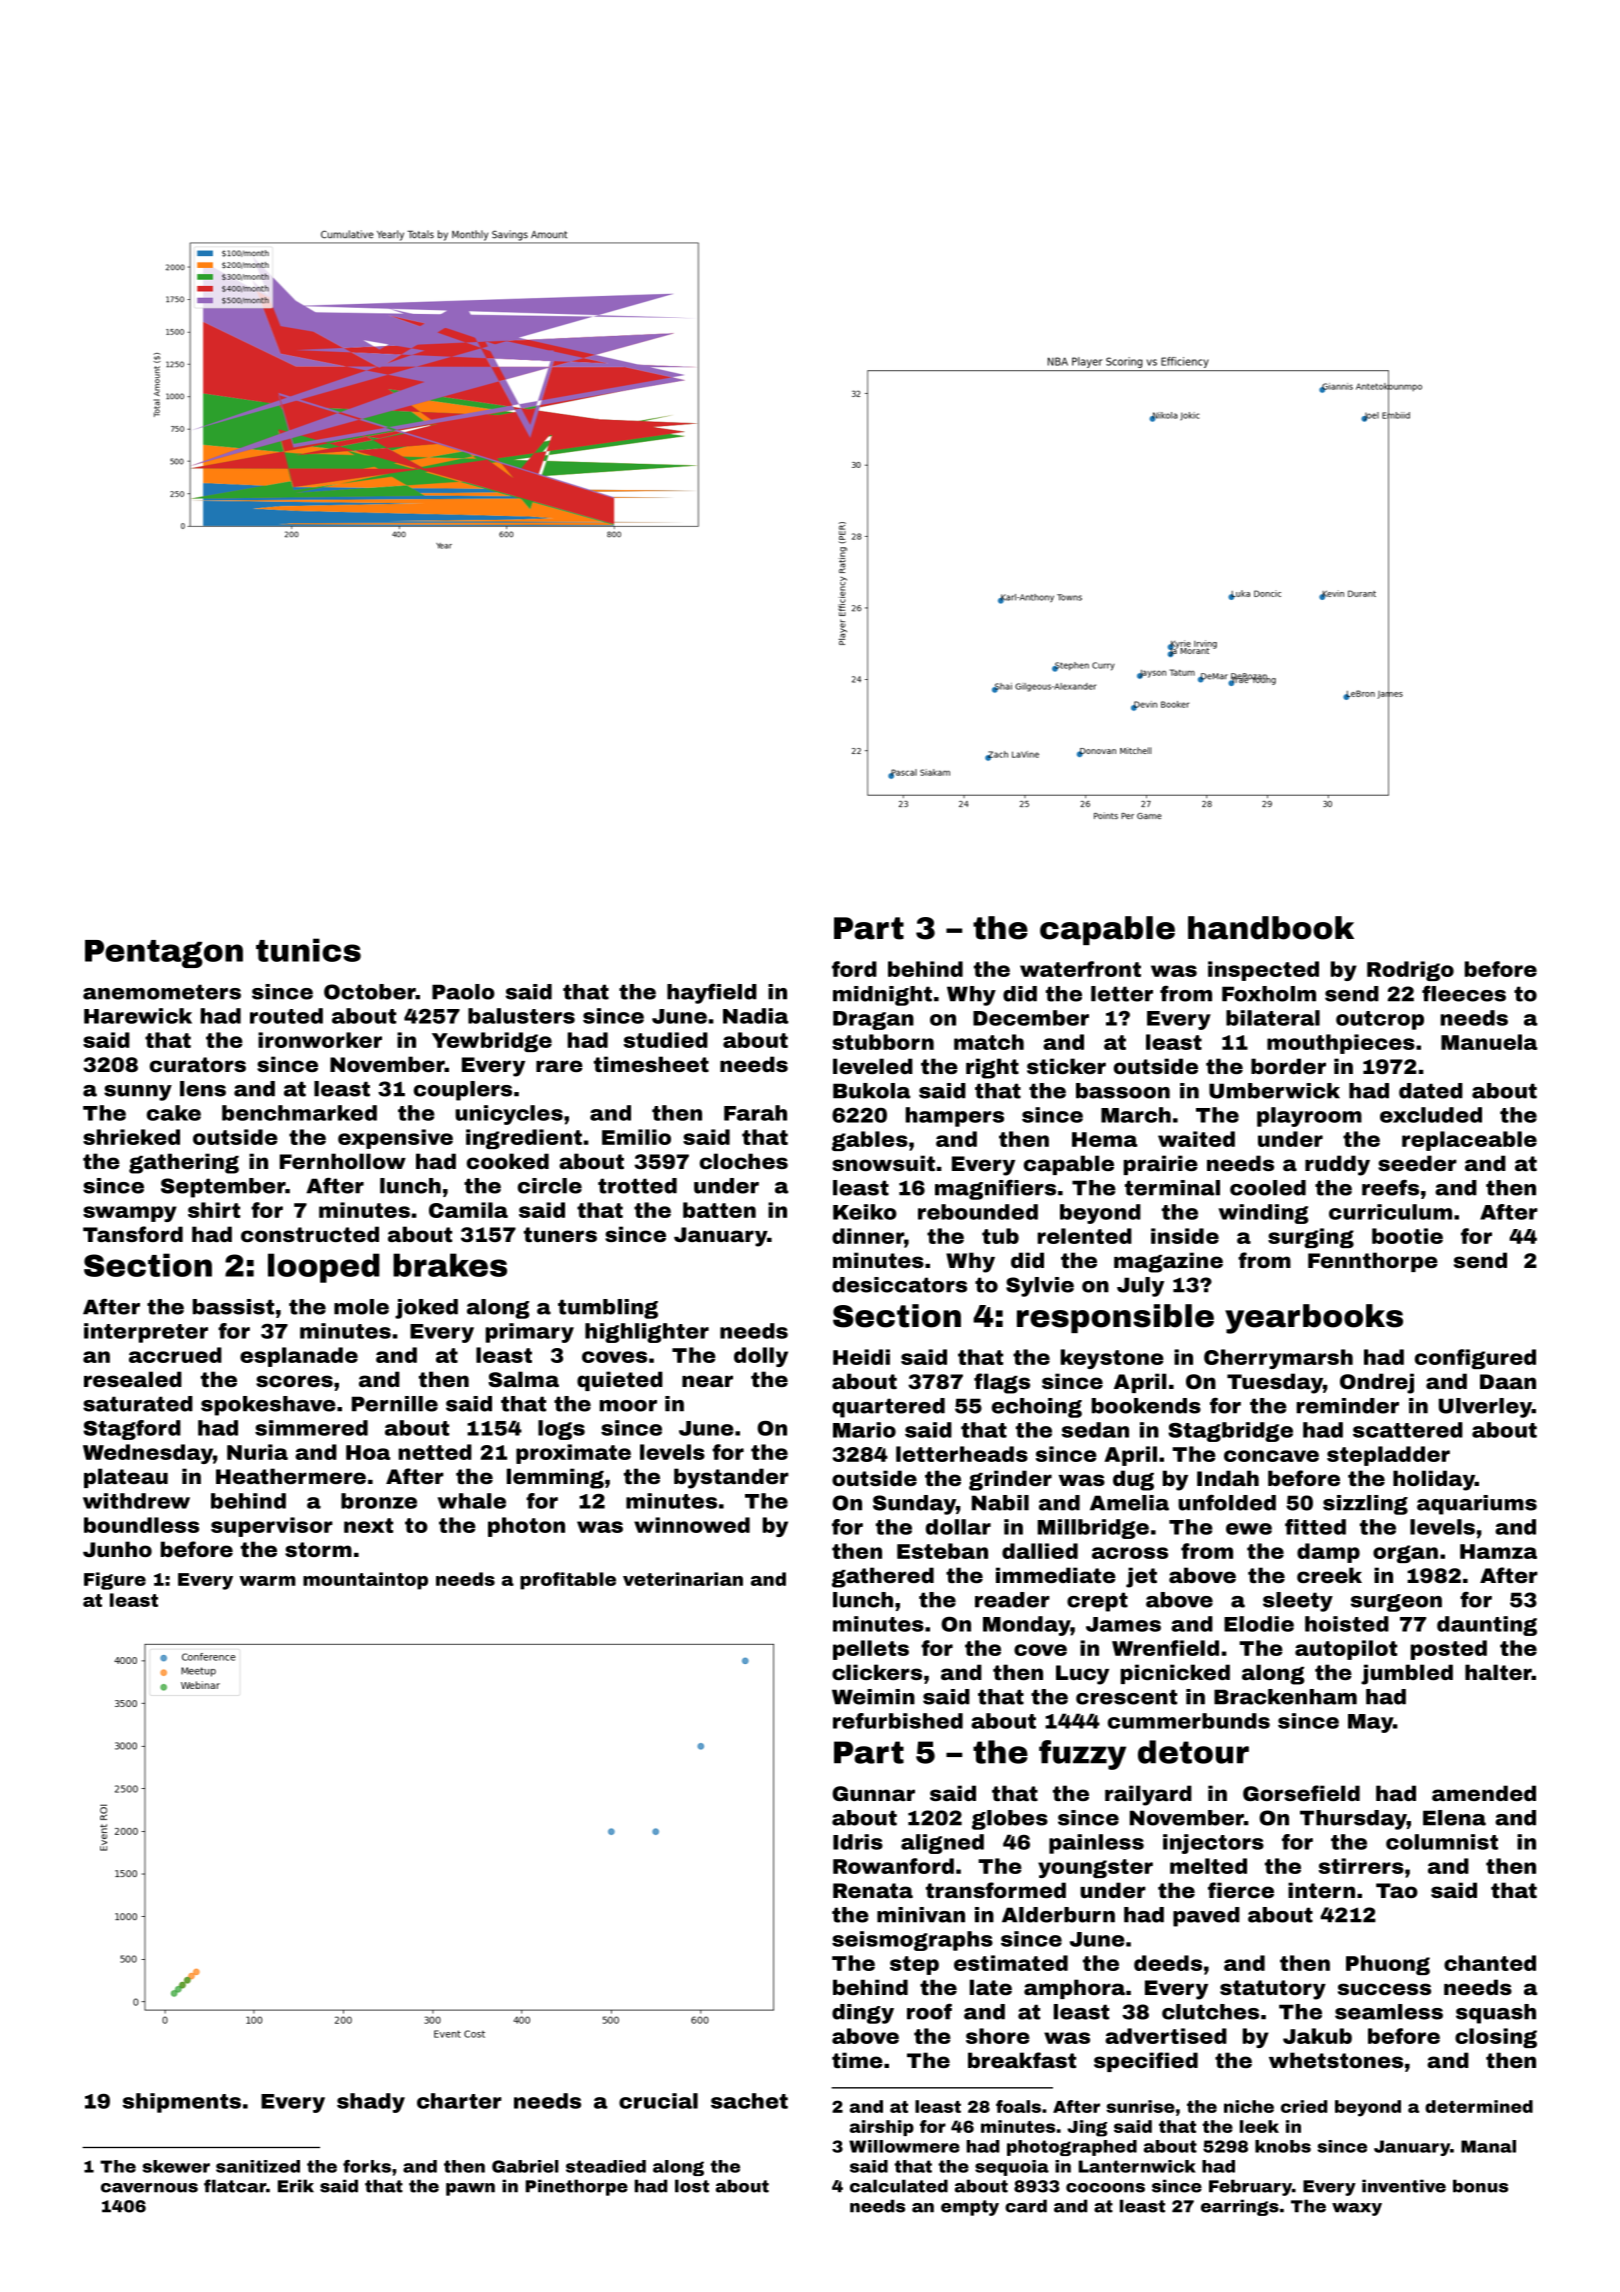 The image size is (1620, 2292). I want to click on Elodie, so click(1259, 1624).
